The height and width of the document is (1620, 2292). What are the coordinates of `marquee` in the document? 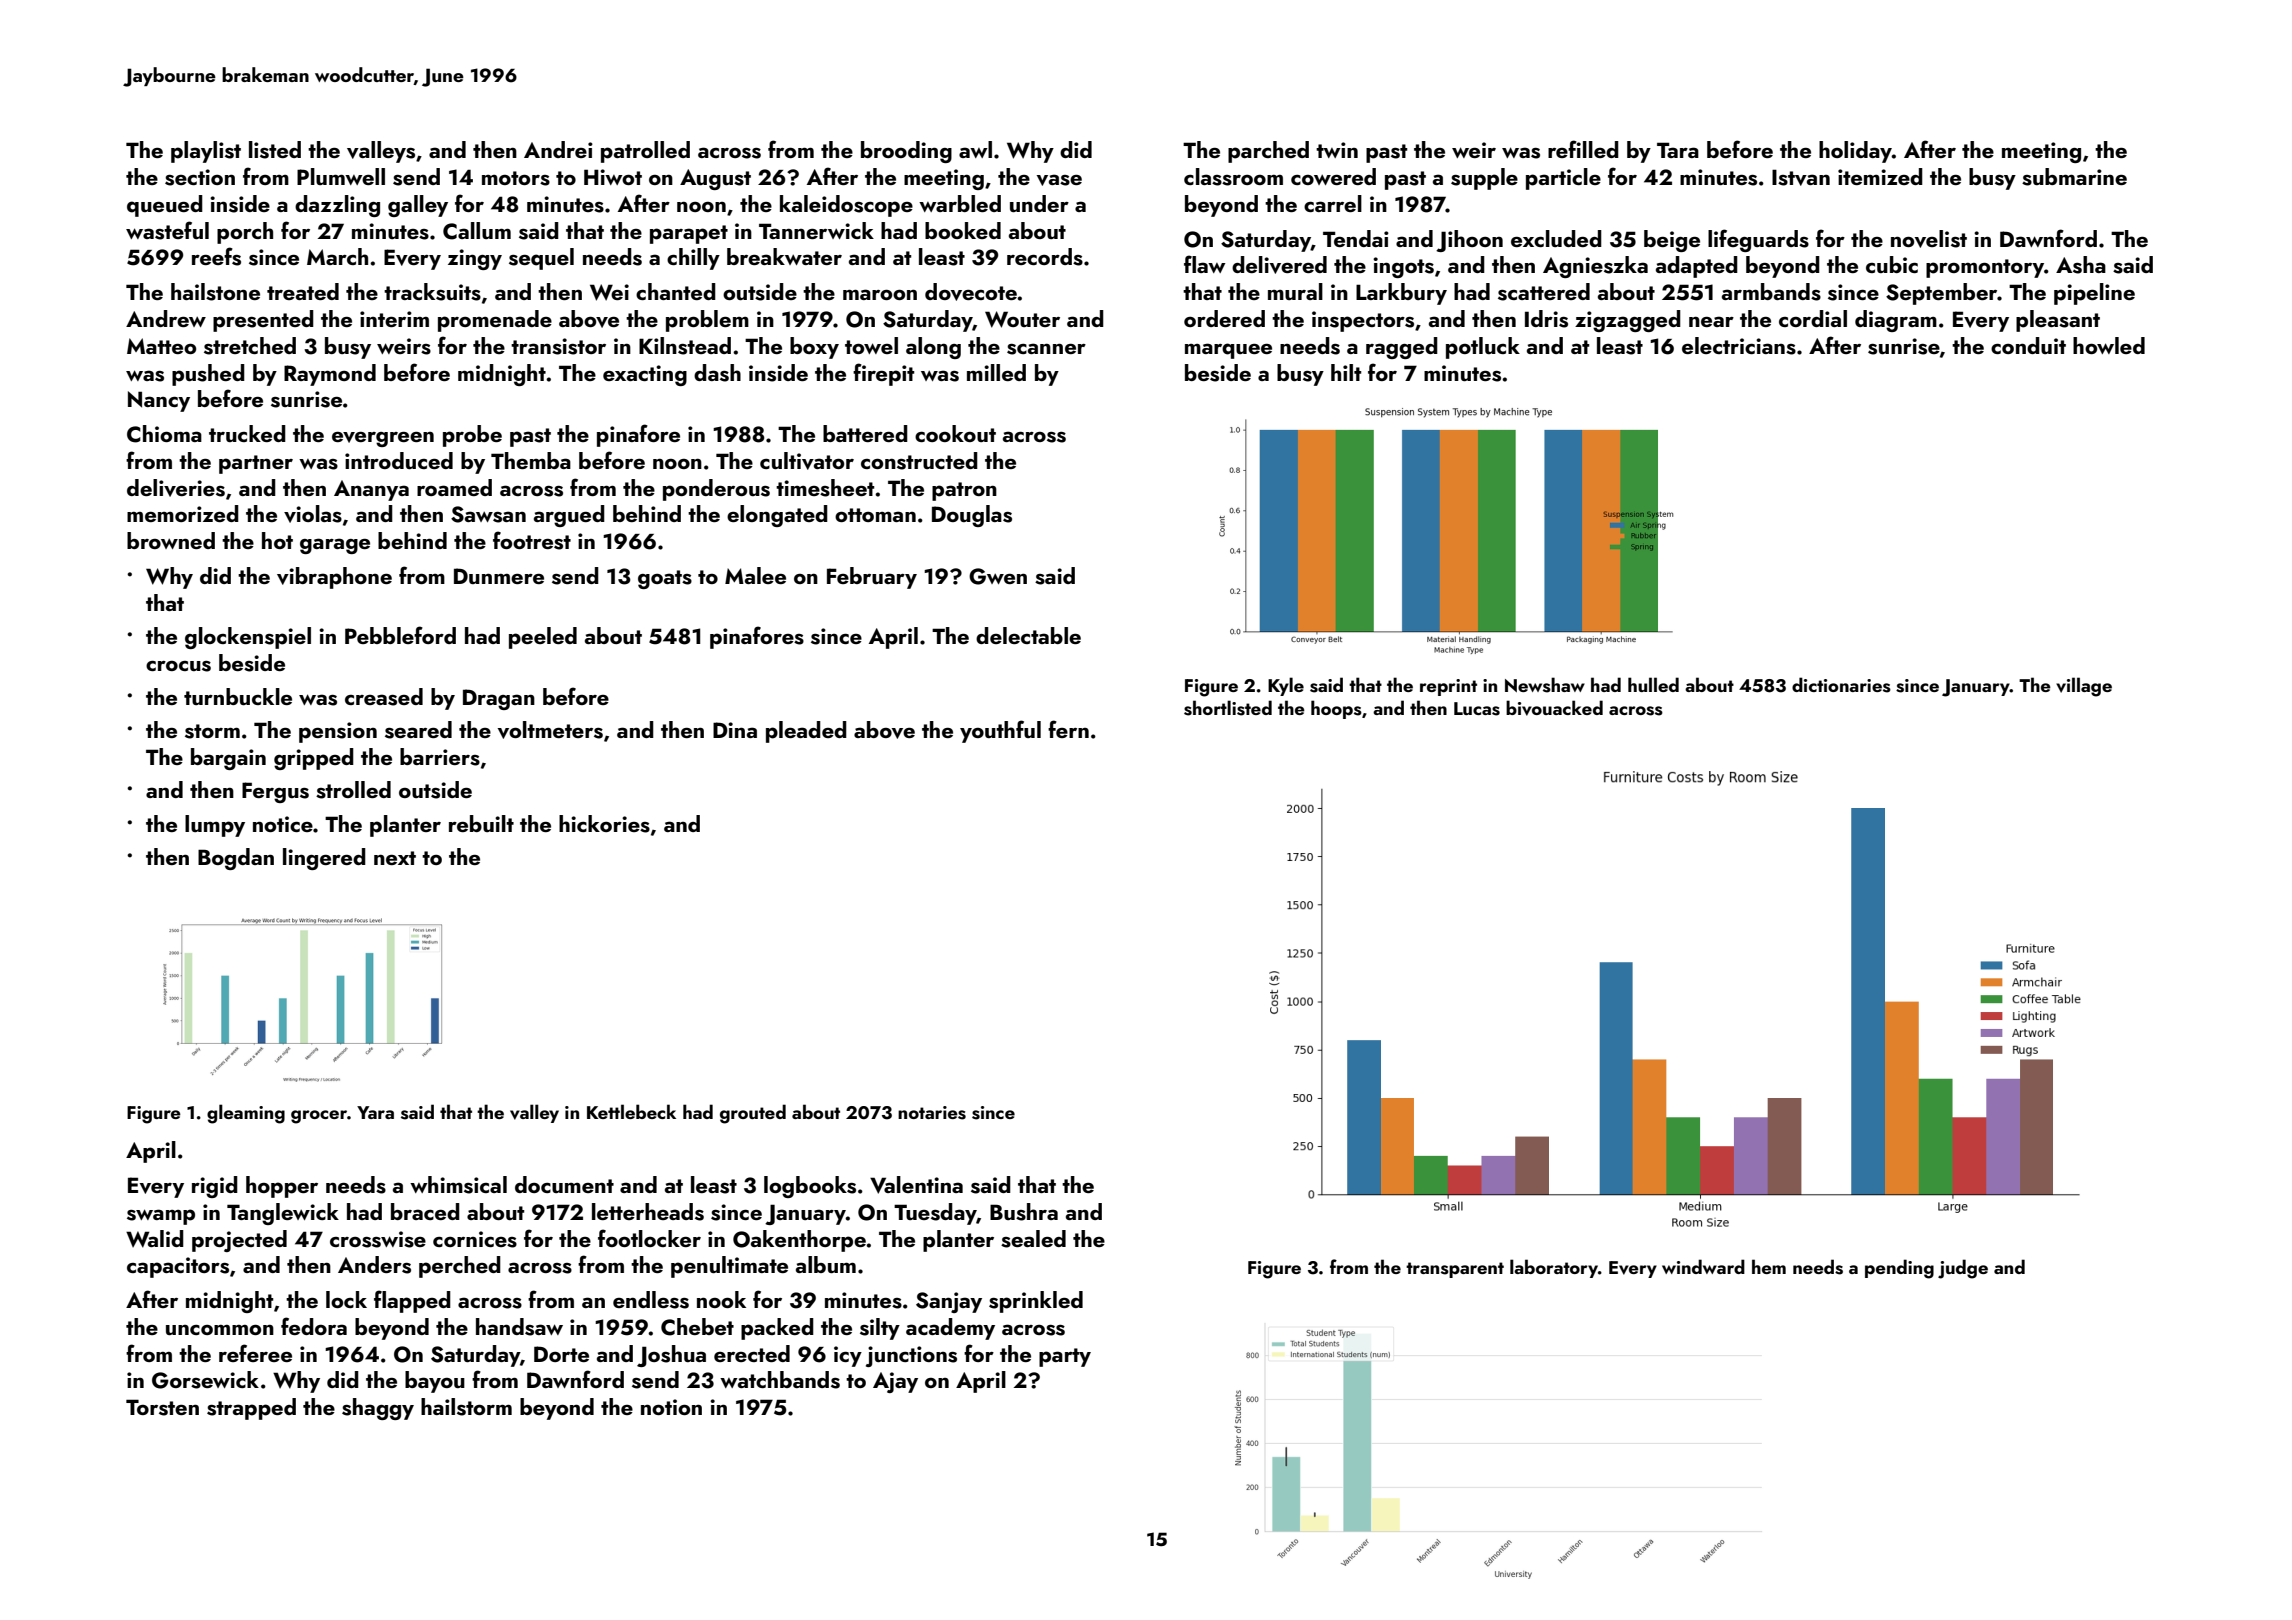 It's located at (1228, 351).
